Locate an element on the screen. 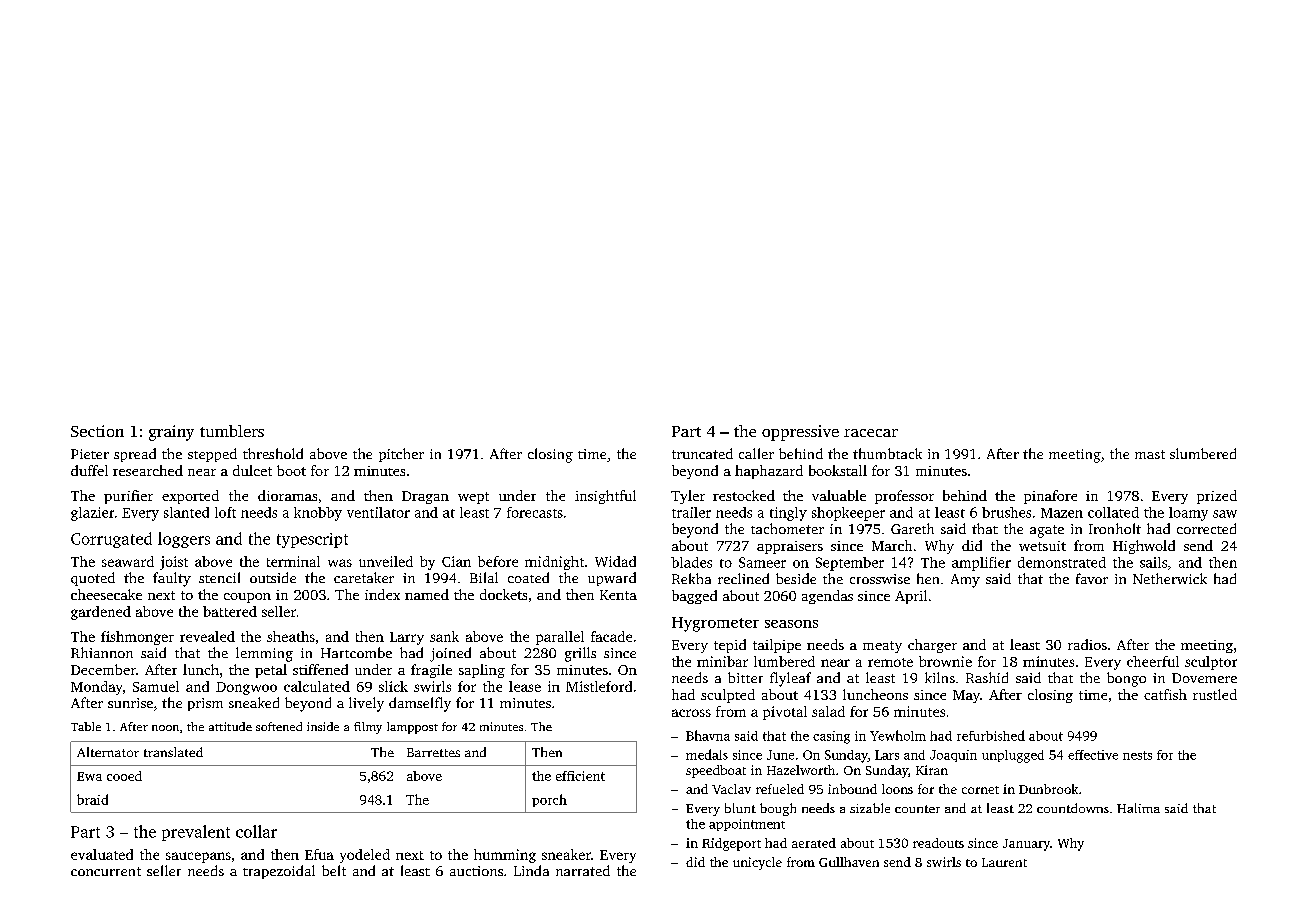  casing is located at coordinates (831, 737).
